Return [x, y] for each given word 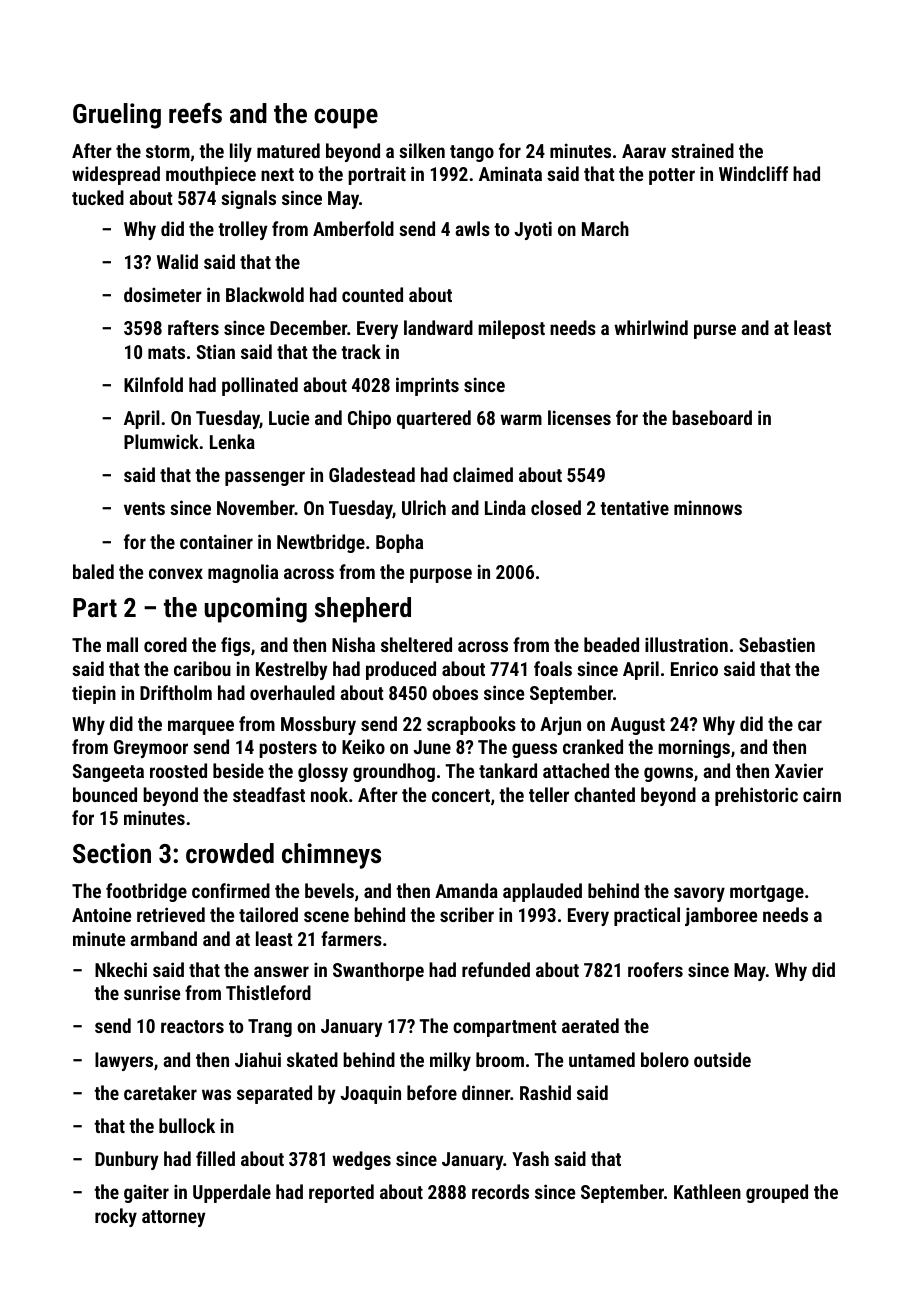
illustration [686, 644]
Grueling [117, 116]
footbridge [146, 892]
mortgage [767, 893]
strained [702, 150]
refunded [496, 969]
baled [93, 571]
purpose [441, 575]
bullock [187, 1125]
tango [472, 153]
